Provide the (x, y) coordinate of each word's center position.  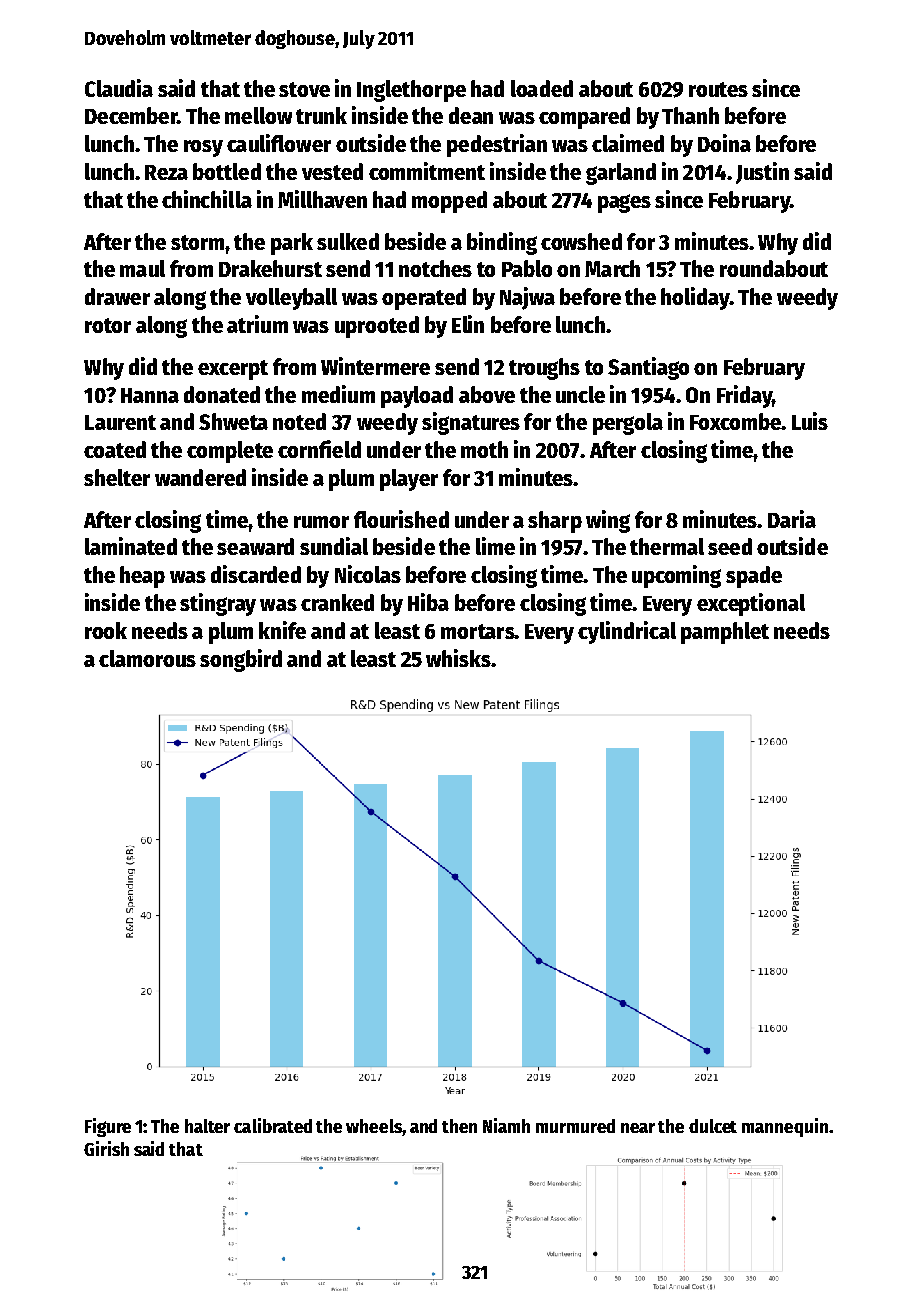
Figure (108, 1127)
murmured (575, 1126)
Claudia (119, 88)
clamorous (147, 658)
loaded (542, 88)
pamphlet (725, 633)
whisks (458, 658)
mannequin (785, 1127)
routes (718, 89)
